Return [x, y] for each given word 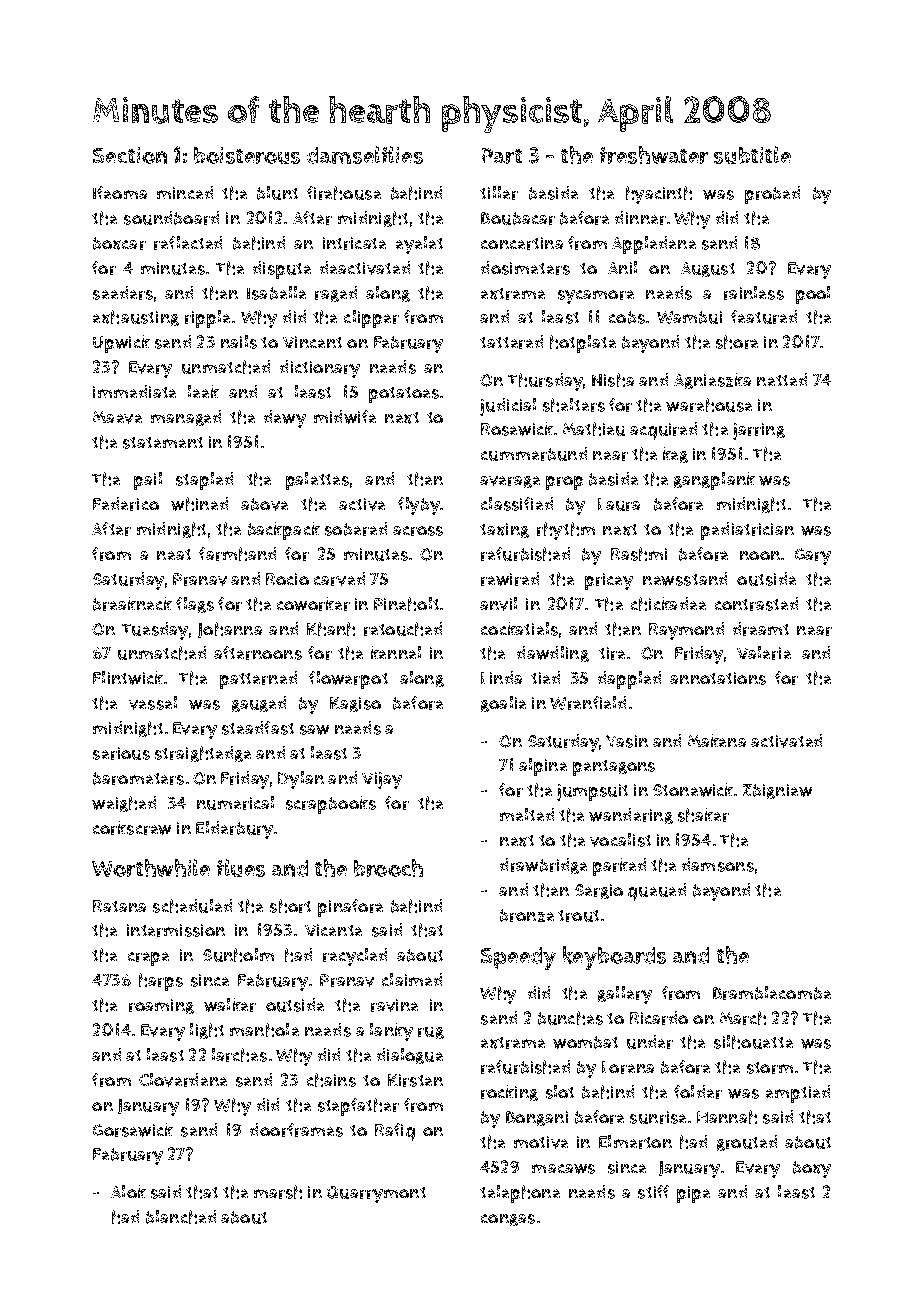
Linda [501, 677]
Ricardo [659, 1018]
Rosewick [517, 429]
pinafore [350, 908]
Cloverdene [183, 1080]
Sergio [599, 891]
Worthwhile [151, 868]
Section [130, 155]
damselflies [365, 155]
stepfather [358, 1107]
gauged [259, 704]
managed [186, 418]
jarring [759, 431]
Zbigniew [777, 791]
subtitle [752, 155]
